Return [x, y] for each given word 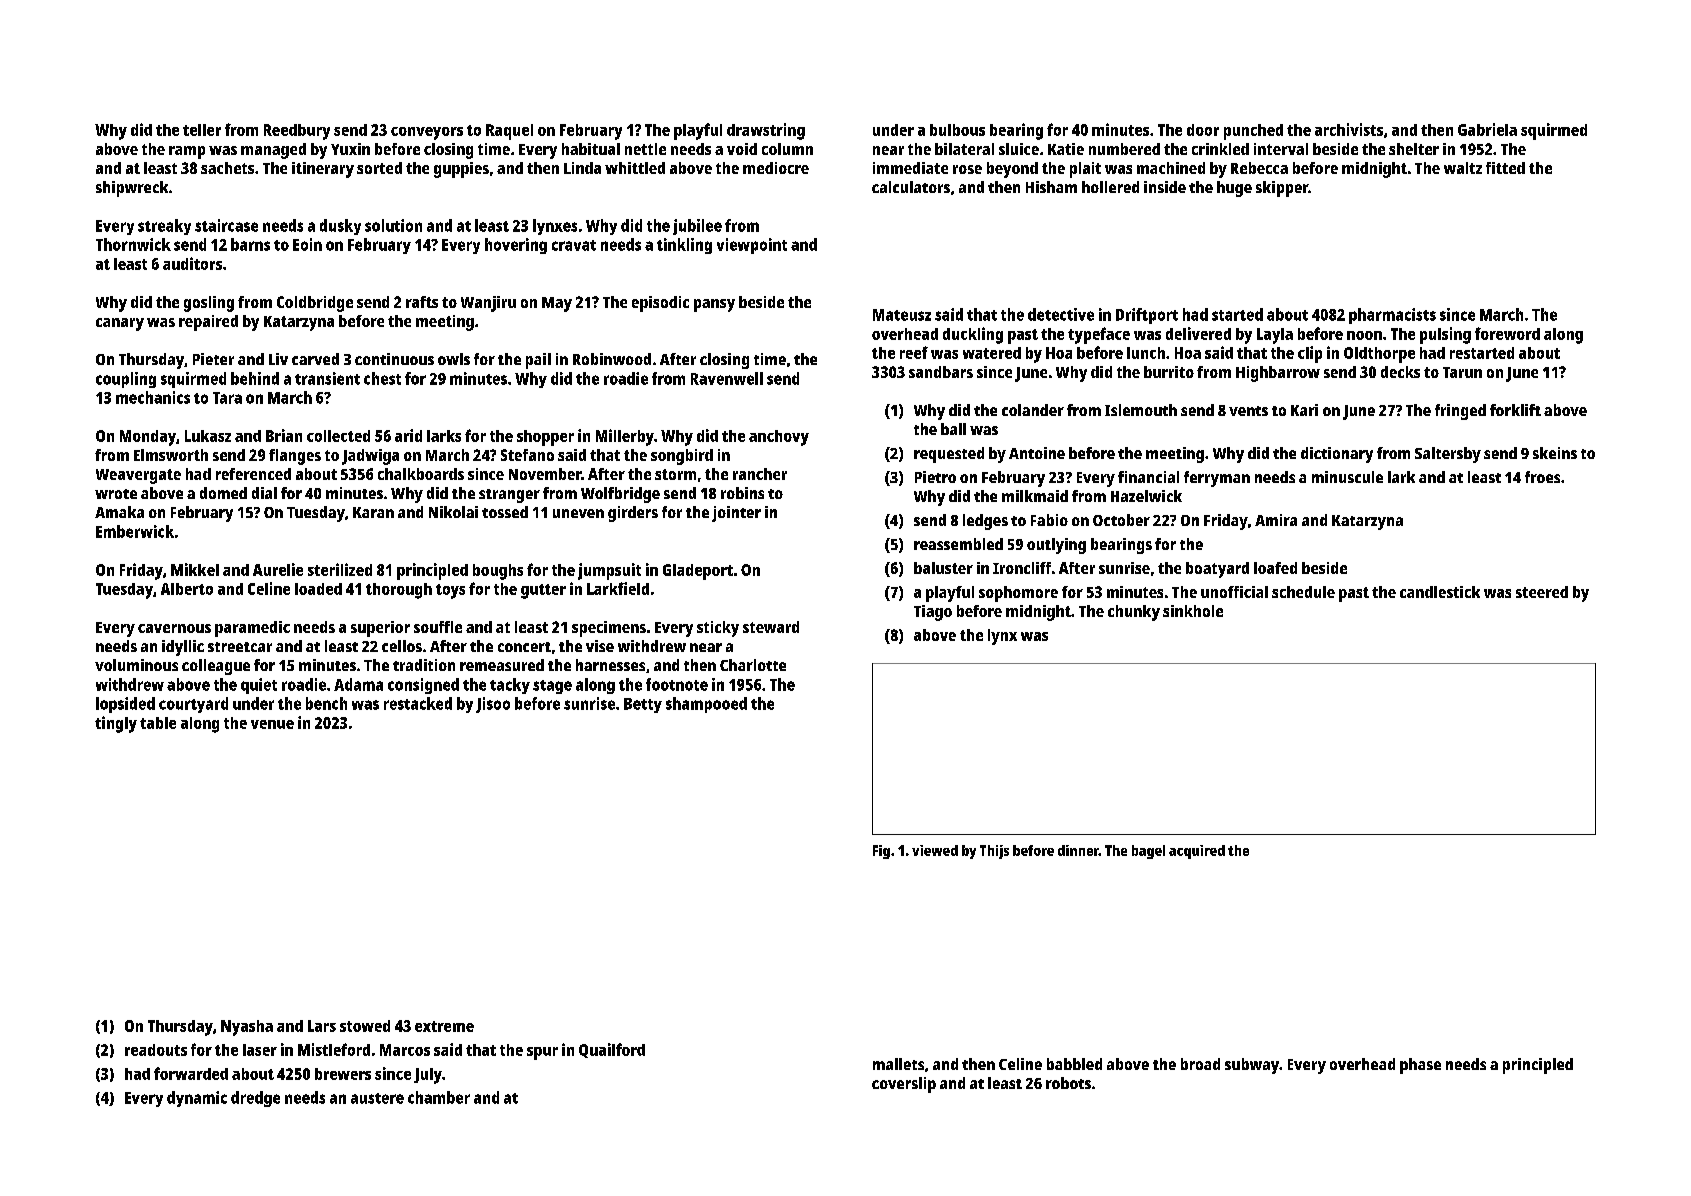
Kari [1304, 410]
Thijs [994, 852]
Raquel [509, 132]
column [787, 149]
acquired [1197, 852]
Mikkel [195, 569]
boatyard [1217, 570]
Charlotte [753, 665]
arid [408, 435]
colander [1033, 410]
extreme [444, 1026]
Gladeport [698, 572]
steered [1542, 592]
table [158, 723]
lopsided [125, 705]
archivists [1349, 129]
